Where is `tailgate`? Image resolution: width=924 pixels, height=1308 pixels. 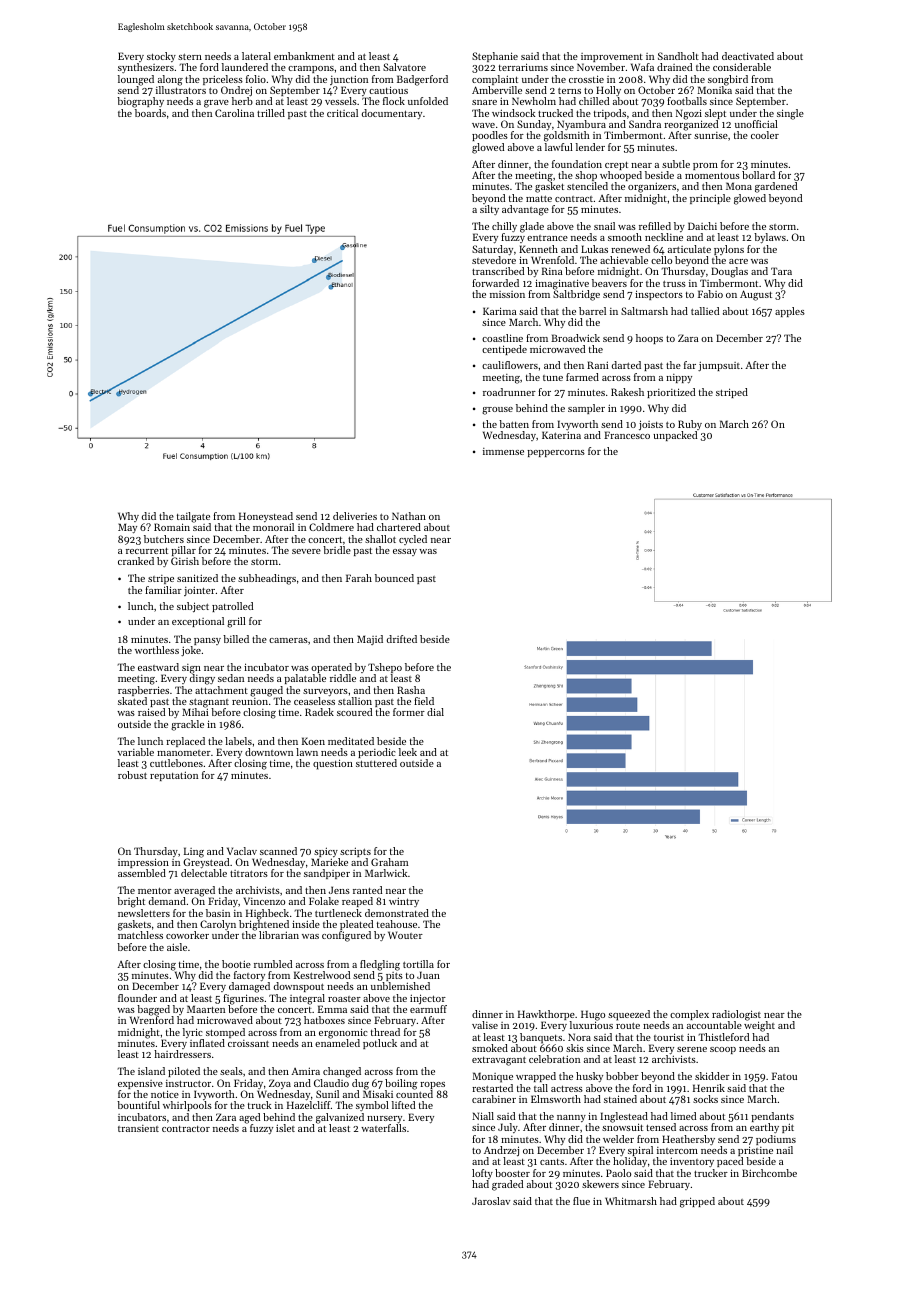
tailgate is located at coordinates (194, 518).
